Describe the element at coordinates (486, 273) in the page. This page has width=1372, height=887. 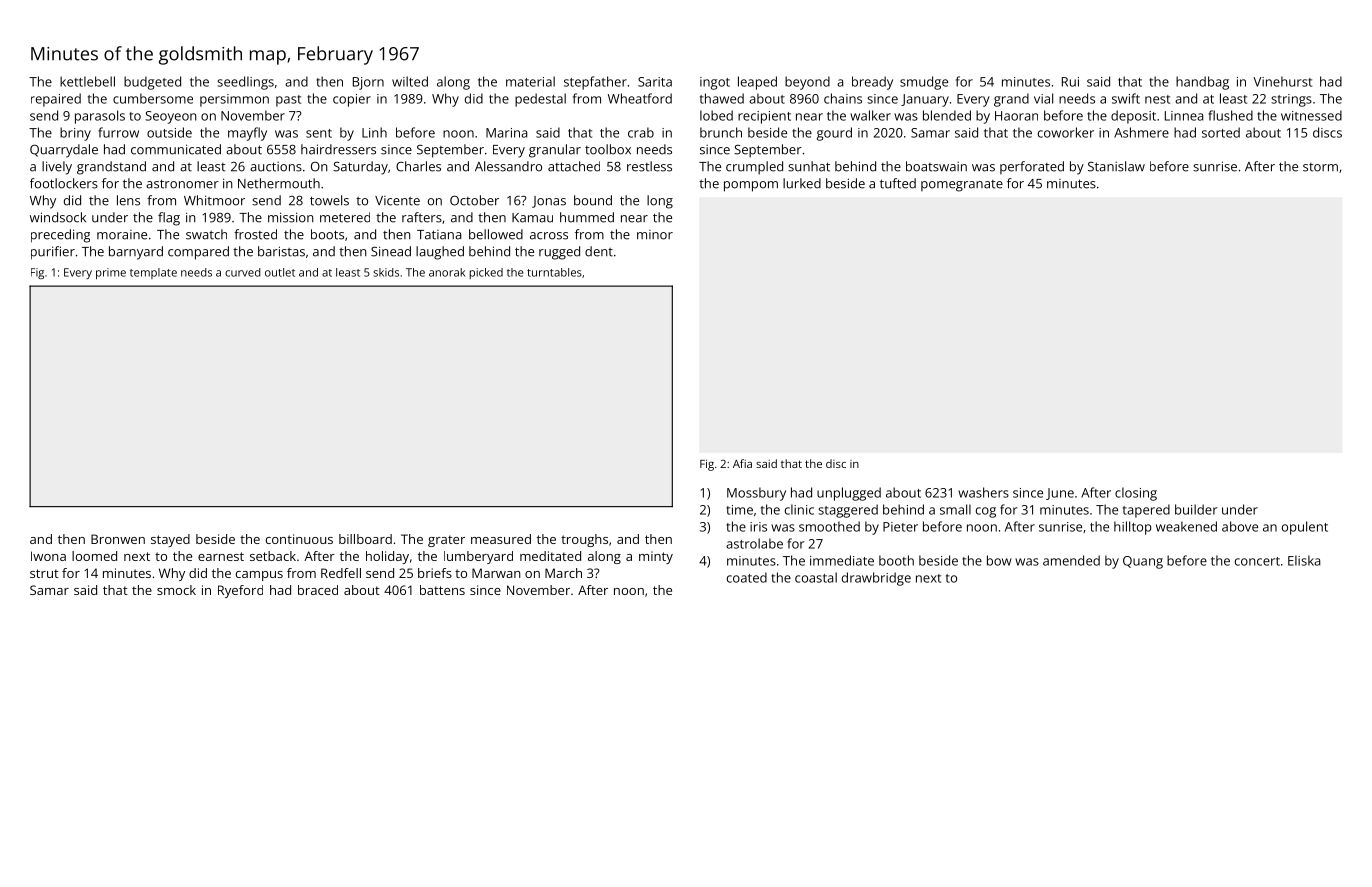
I see `picked` at that location.
